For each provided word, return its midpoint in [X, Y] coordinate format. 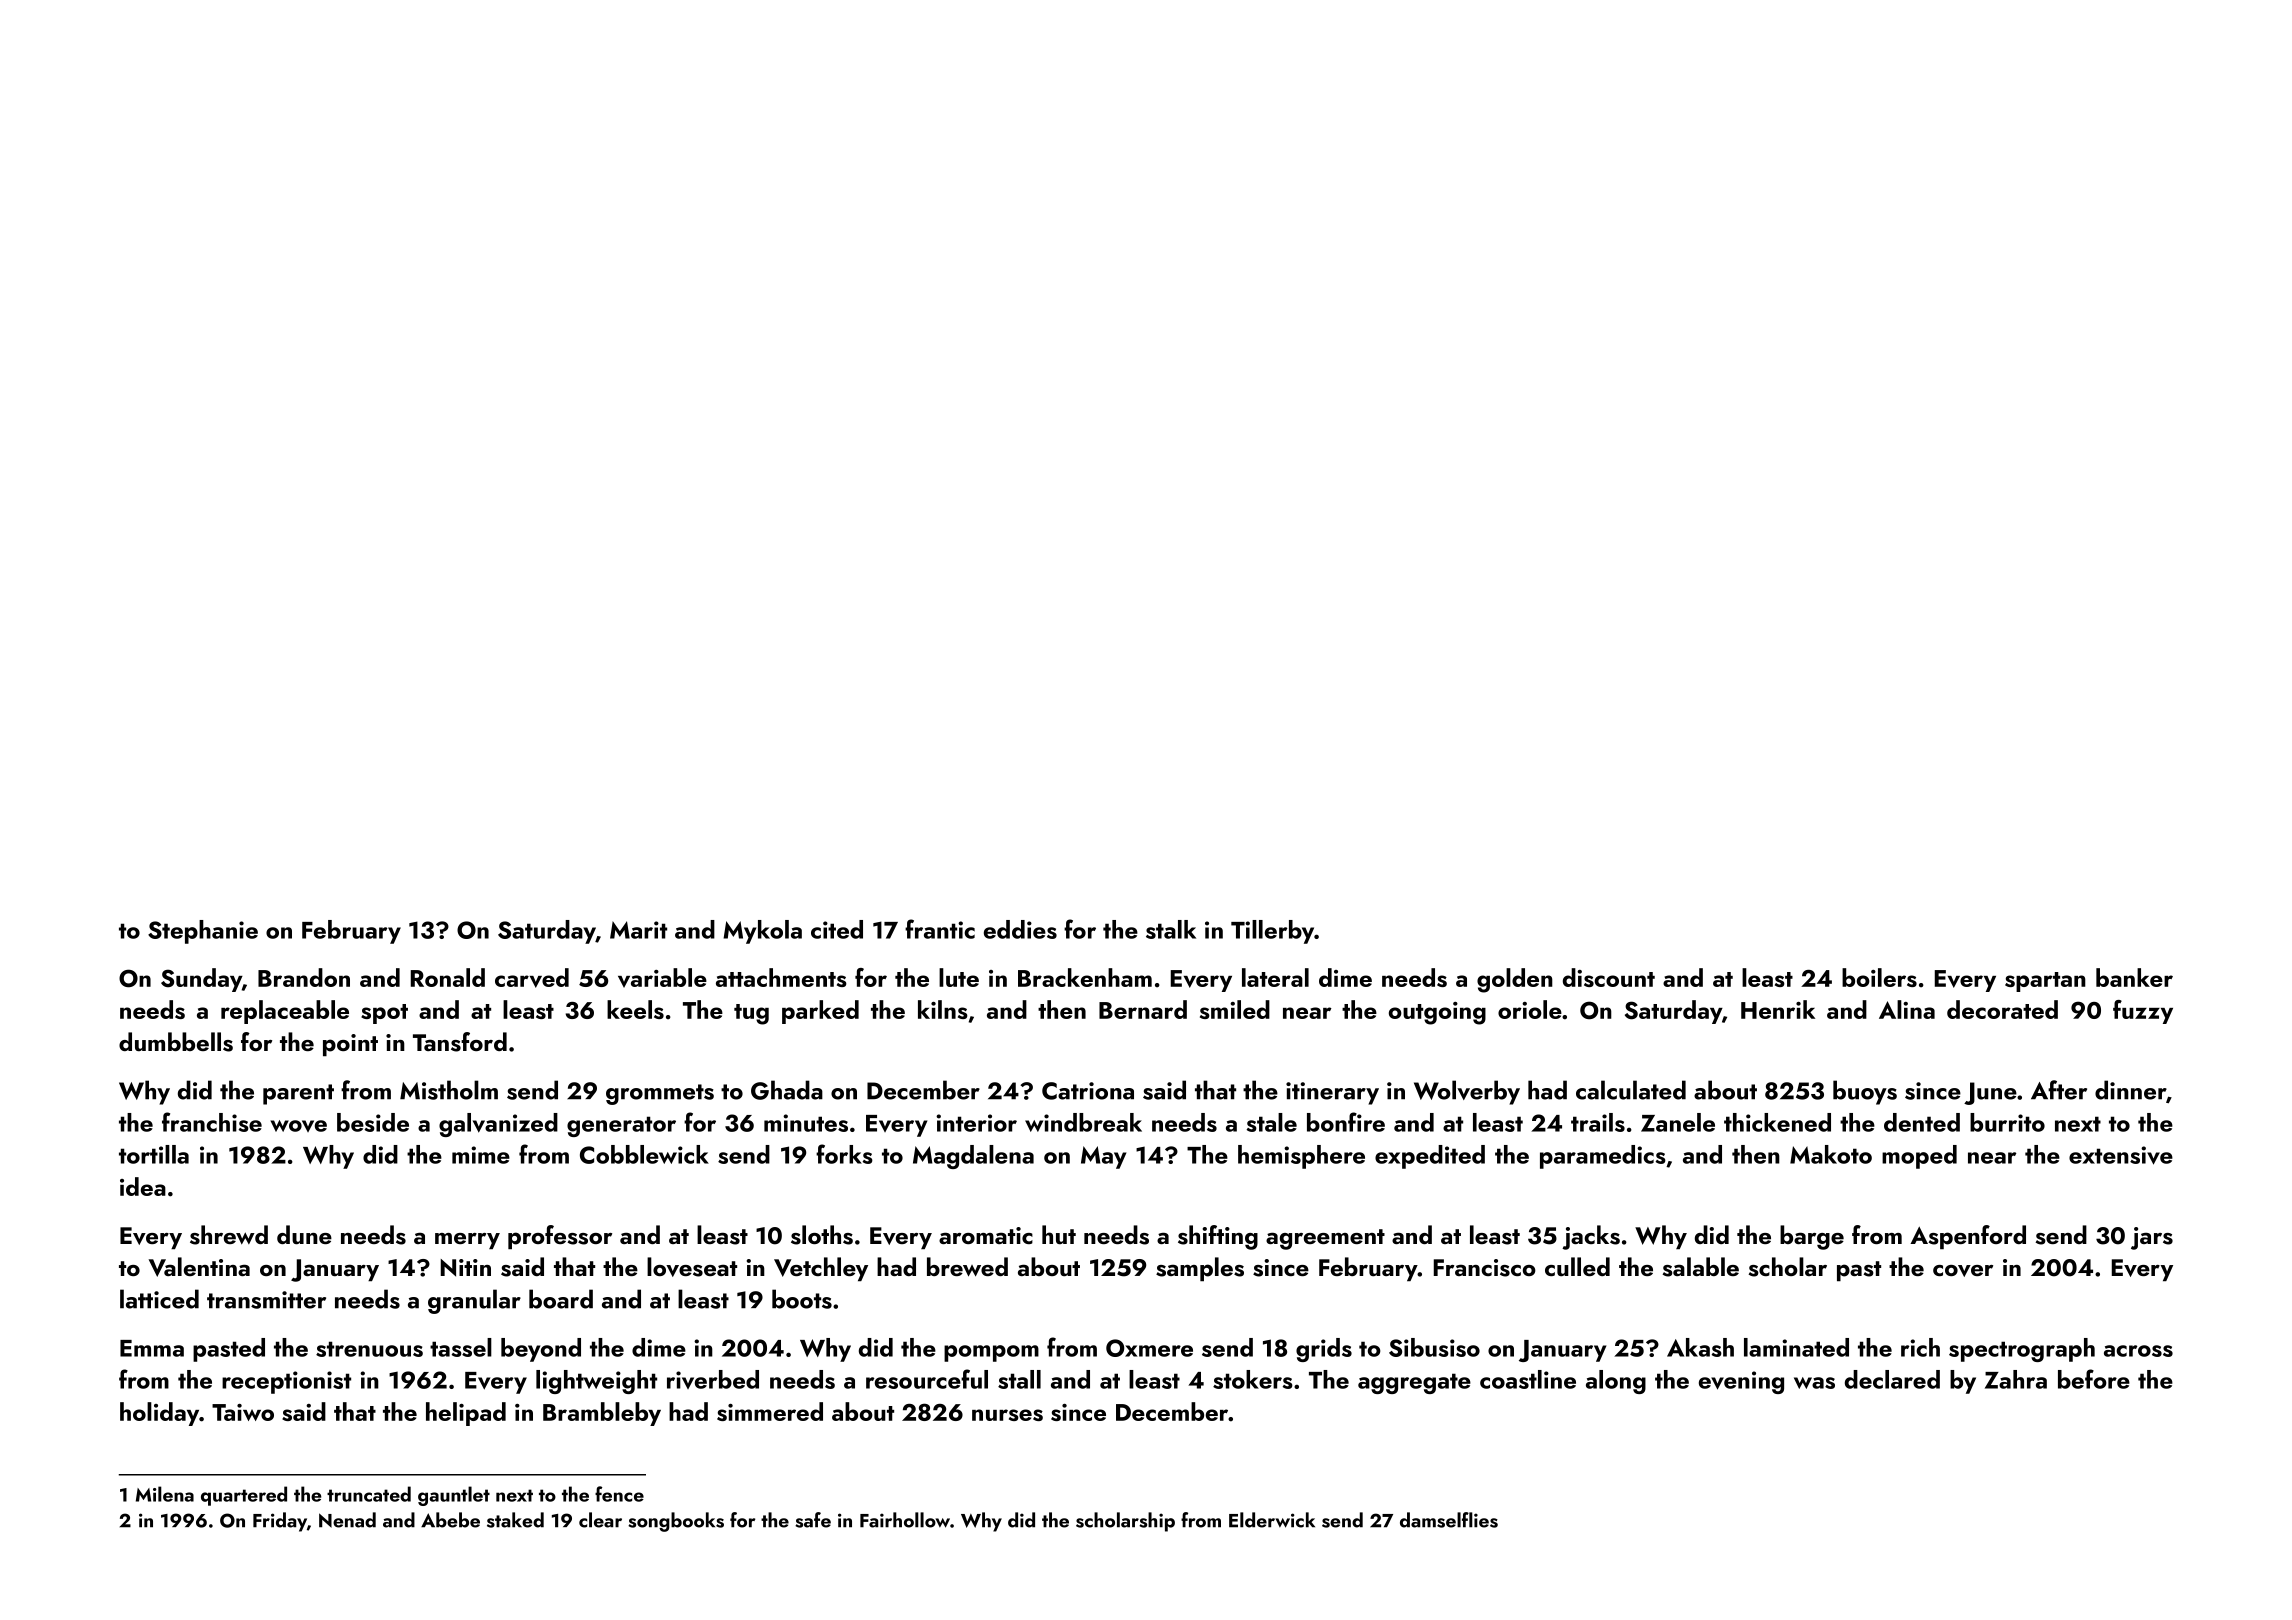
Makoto [1831, 1154]
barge [1812, 1237]
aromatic [986, 1235]
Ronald [448, 977]
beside [373, 1122]
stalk [1171, 929]
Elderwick [1272, 1520]
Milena [165, 1494]
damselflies [1449, 1520]
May [1103, 1157]
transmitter [266, 1300]
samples [1200, 1269]
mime [481, 1155]
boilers [1879, 977]
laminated [1796, 1347]
